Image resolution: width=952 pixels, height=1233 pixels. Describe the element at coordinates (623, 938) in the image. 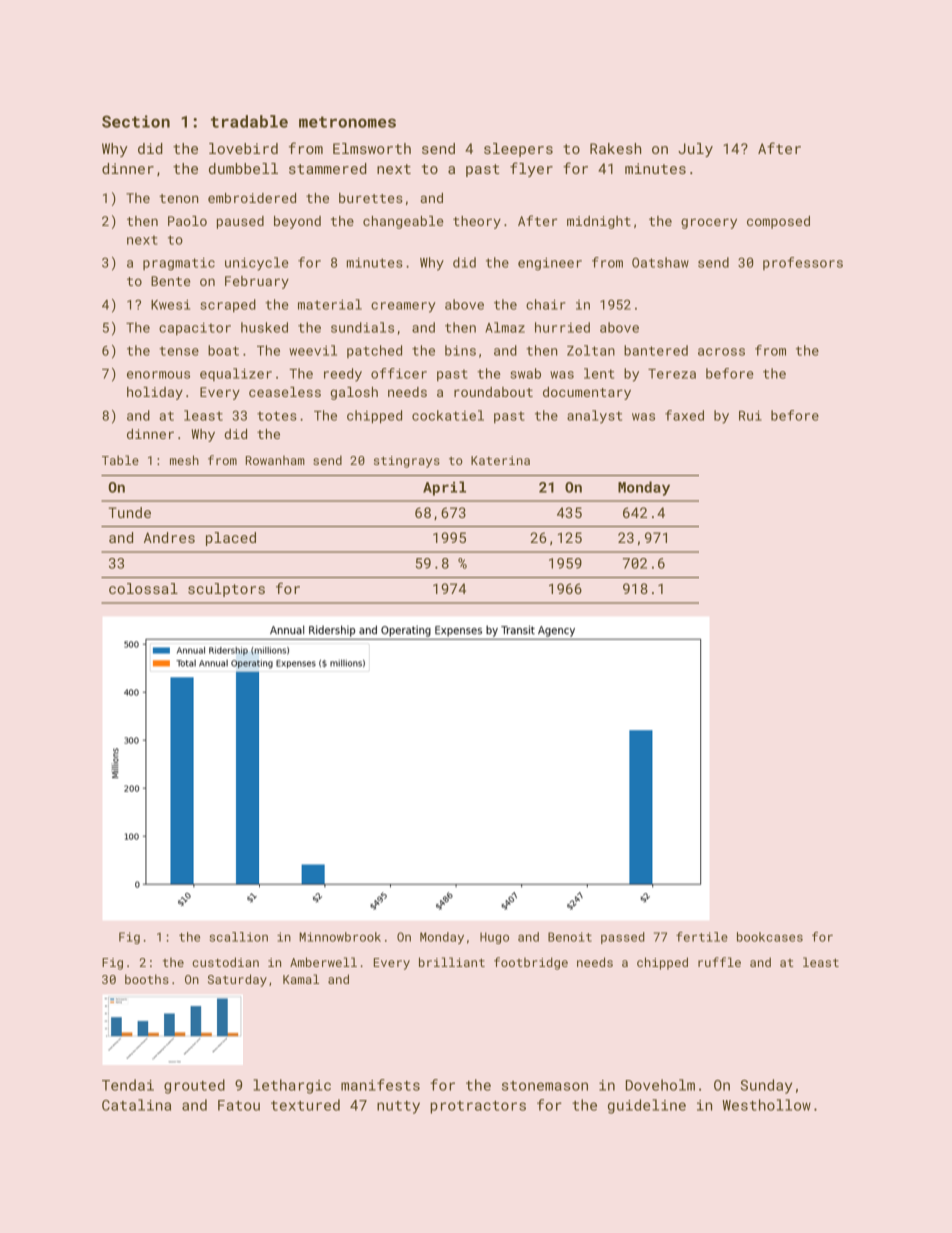

I see `passed` at that location.
